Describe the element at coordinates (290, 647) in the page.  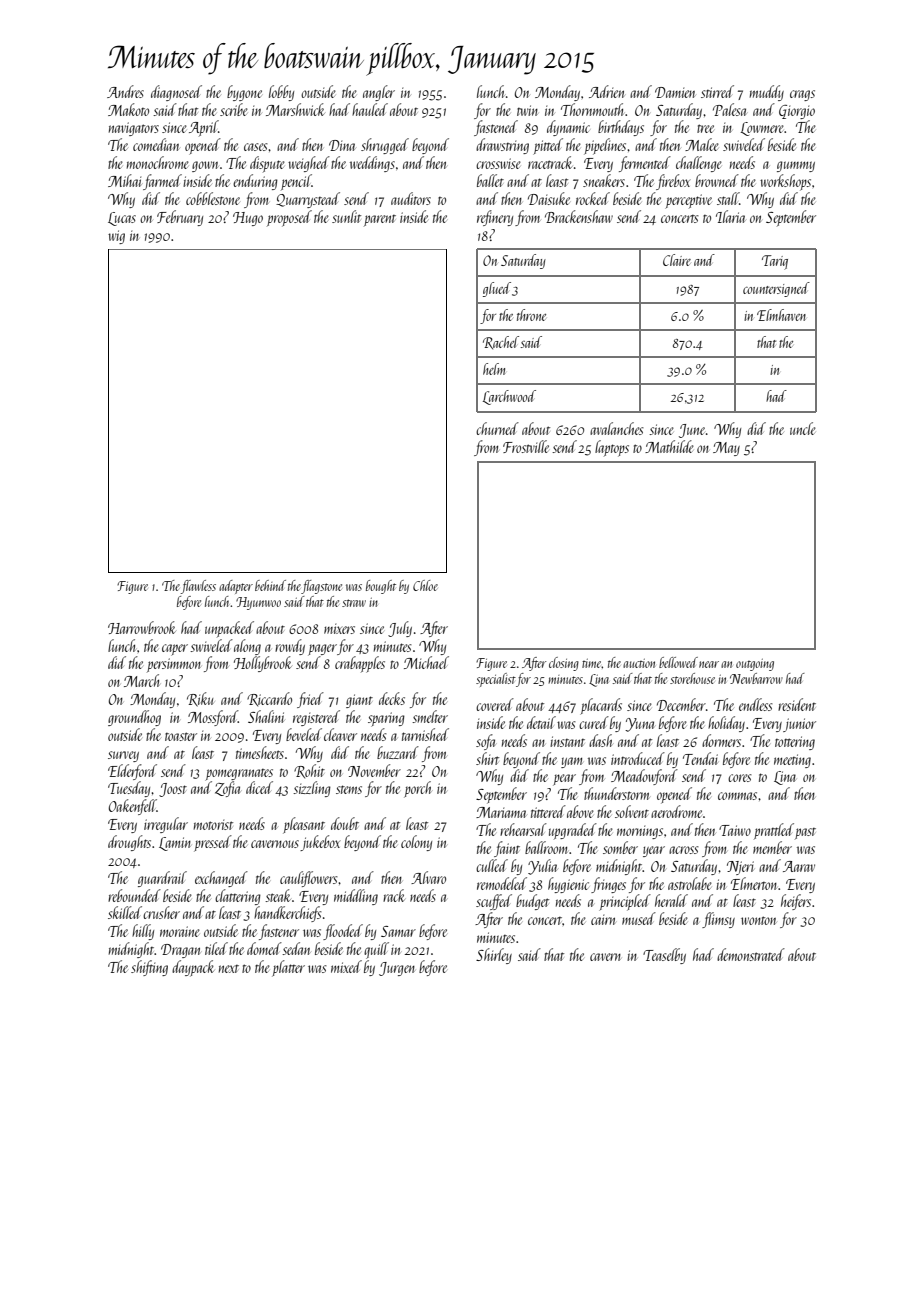
I see `rowdy` at that location.
